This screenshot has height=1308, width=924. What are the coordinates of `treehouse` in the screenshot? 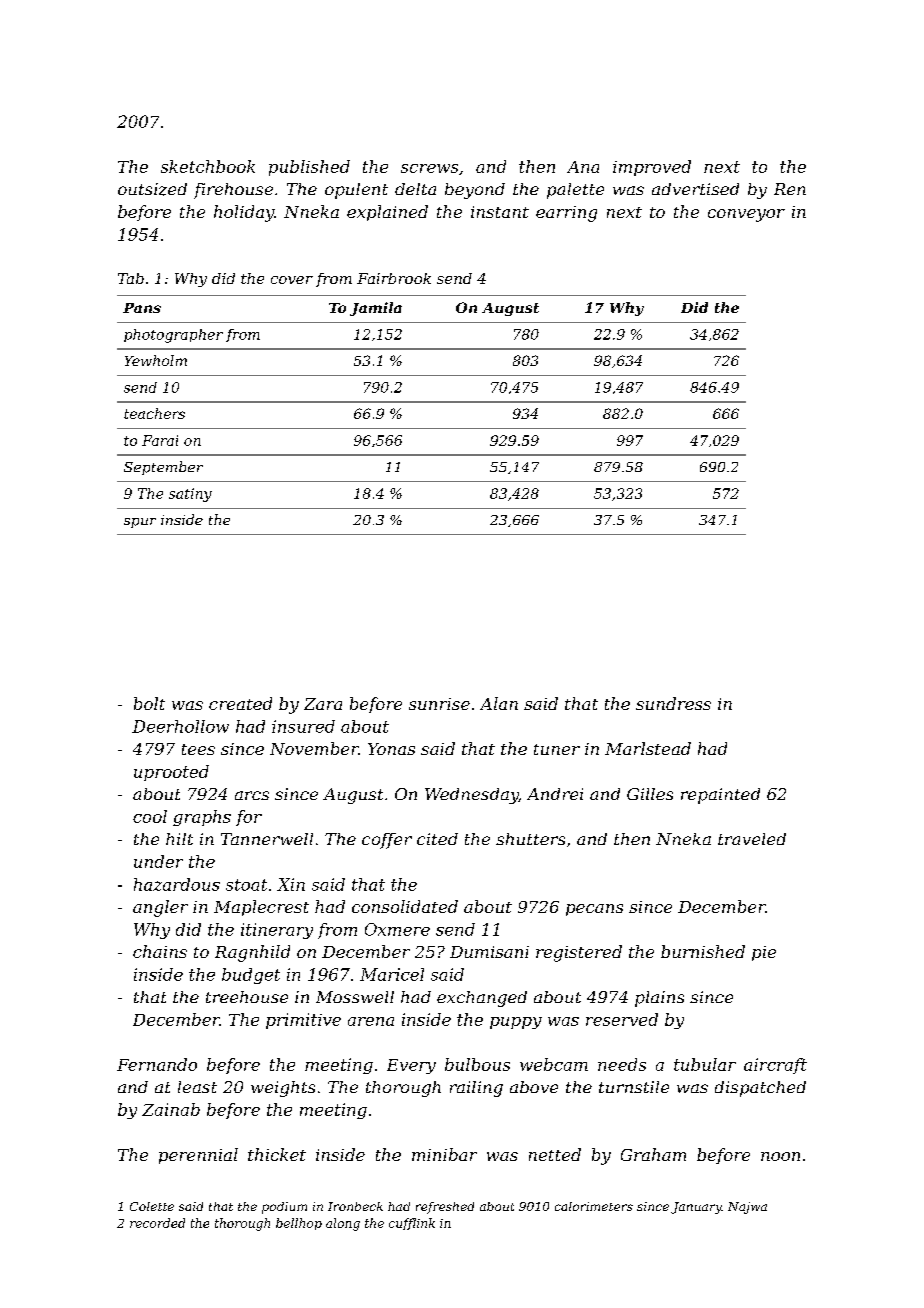 It's located at (247, 997).
